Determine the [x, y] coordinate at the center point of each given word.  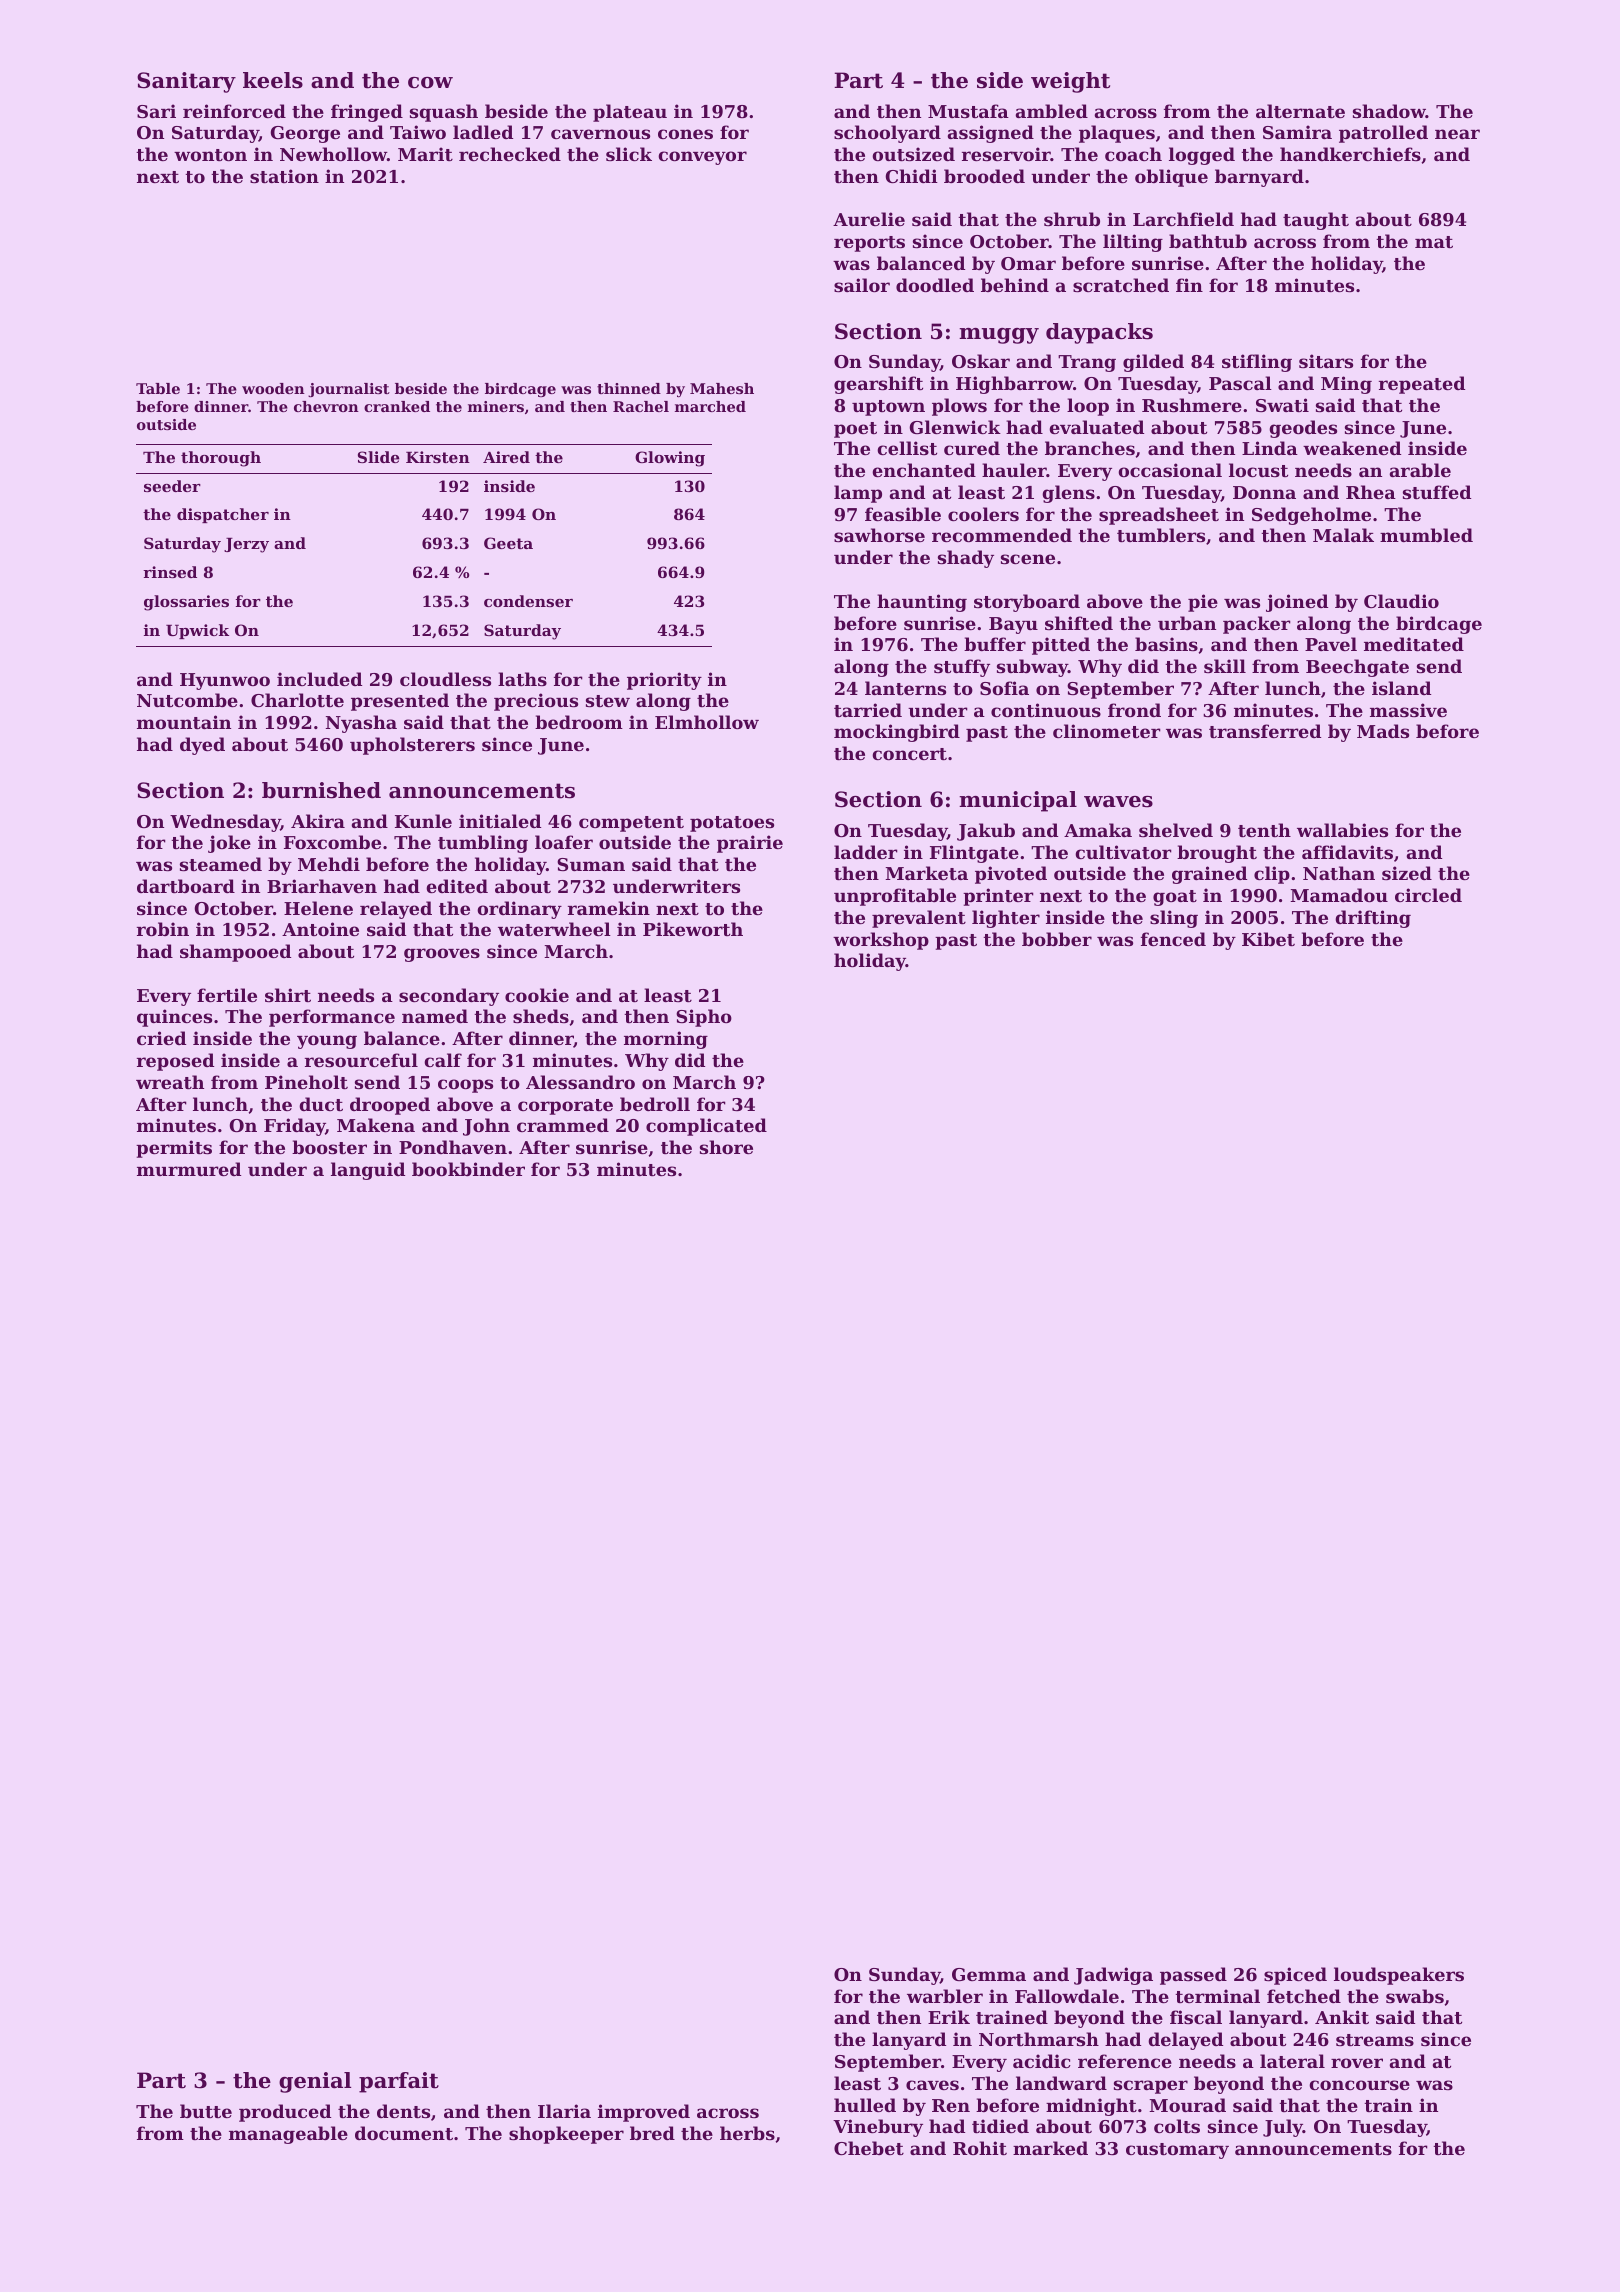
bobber [1057, 939]
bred [652, 2133]
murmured [189, 1169]
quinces [174, 1018]
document [404, 2133]
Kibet [1268, 939]
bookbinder [468, 1169]
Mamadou [1339, 895]
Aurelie [869, 219]
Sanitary [186, 82]
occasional [1170, 470]
